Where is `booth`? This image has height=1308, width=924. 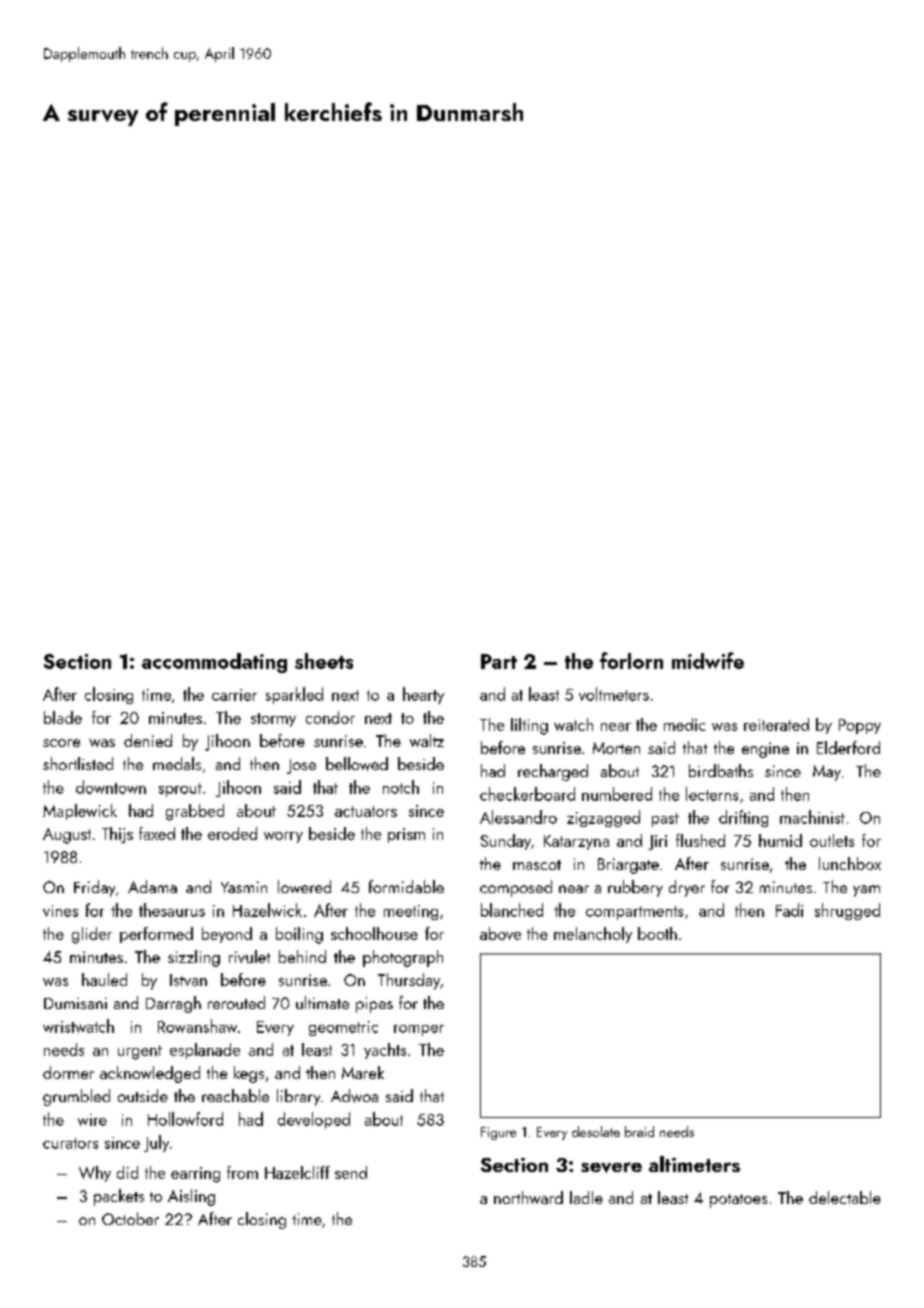
booth is located at coordinates (657, 933).
